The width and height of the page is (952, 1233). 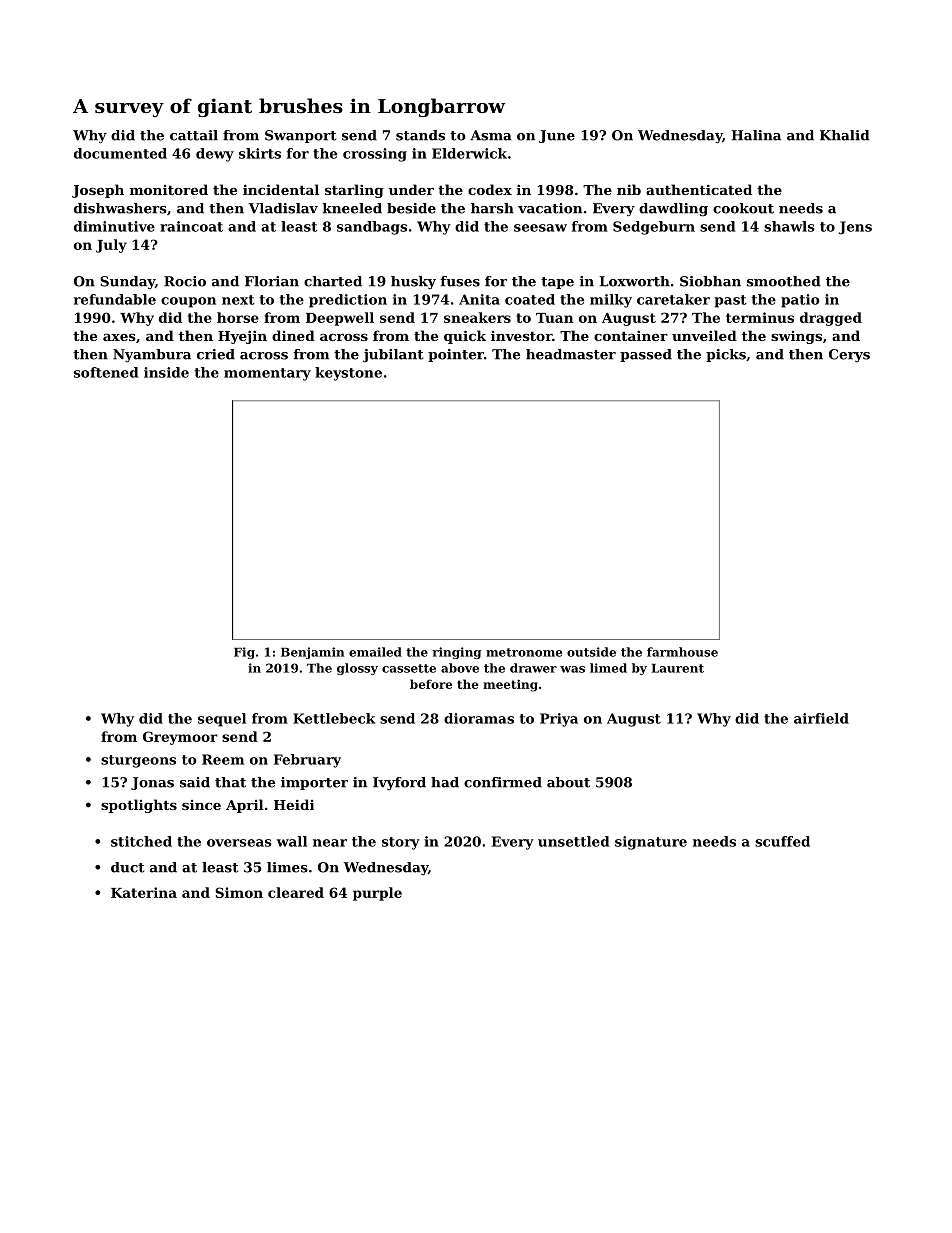 What do you see at coordinates (682, 652) in the page?
I see `farmhouse` at bounding box center [682, 652].
